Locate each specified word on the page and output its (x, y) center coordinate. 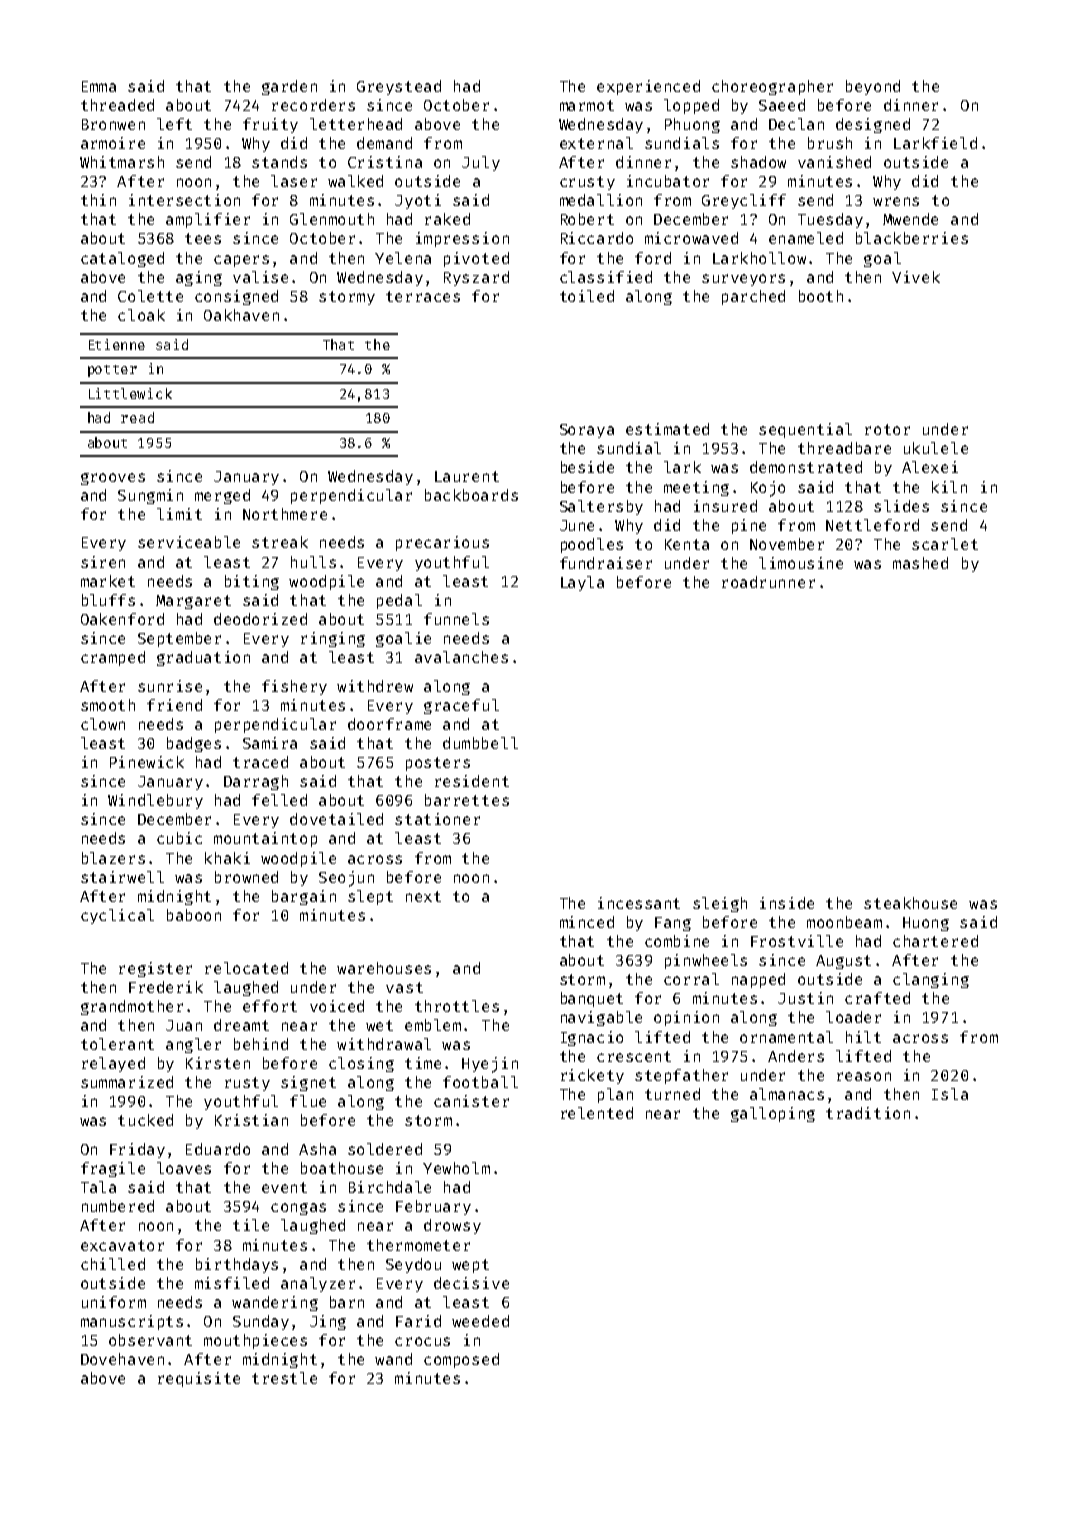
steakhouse (910, 903)
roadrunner (768, 582)
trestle (284, 1378)
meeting (696, 488)
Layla (582, 583)
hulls (313, 562)
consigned (236, 297)
